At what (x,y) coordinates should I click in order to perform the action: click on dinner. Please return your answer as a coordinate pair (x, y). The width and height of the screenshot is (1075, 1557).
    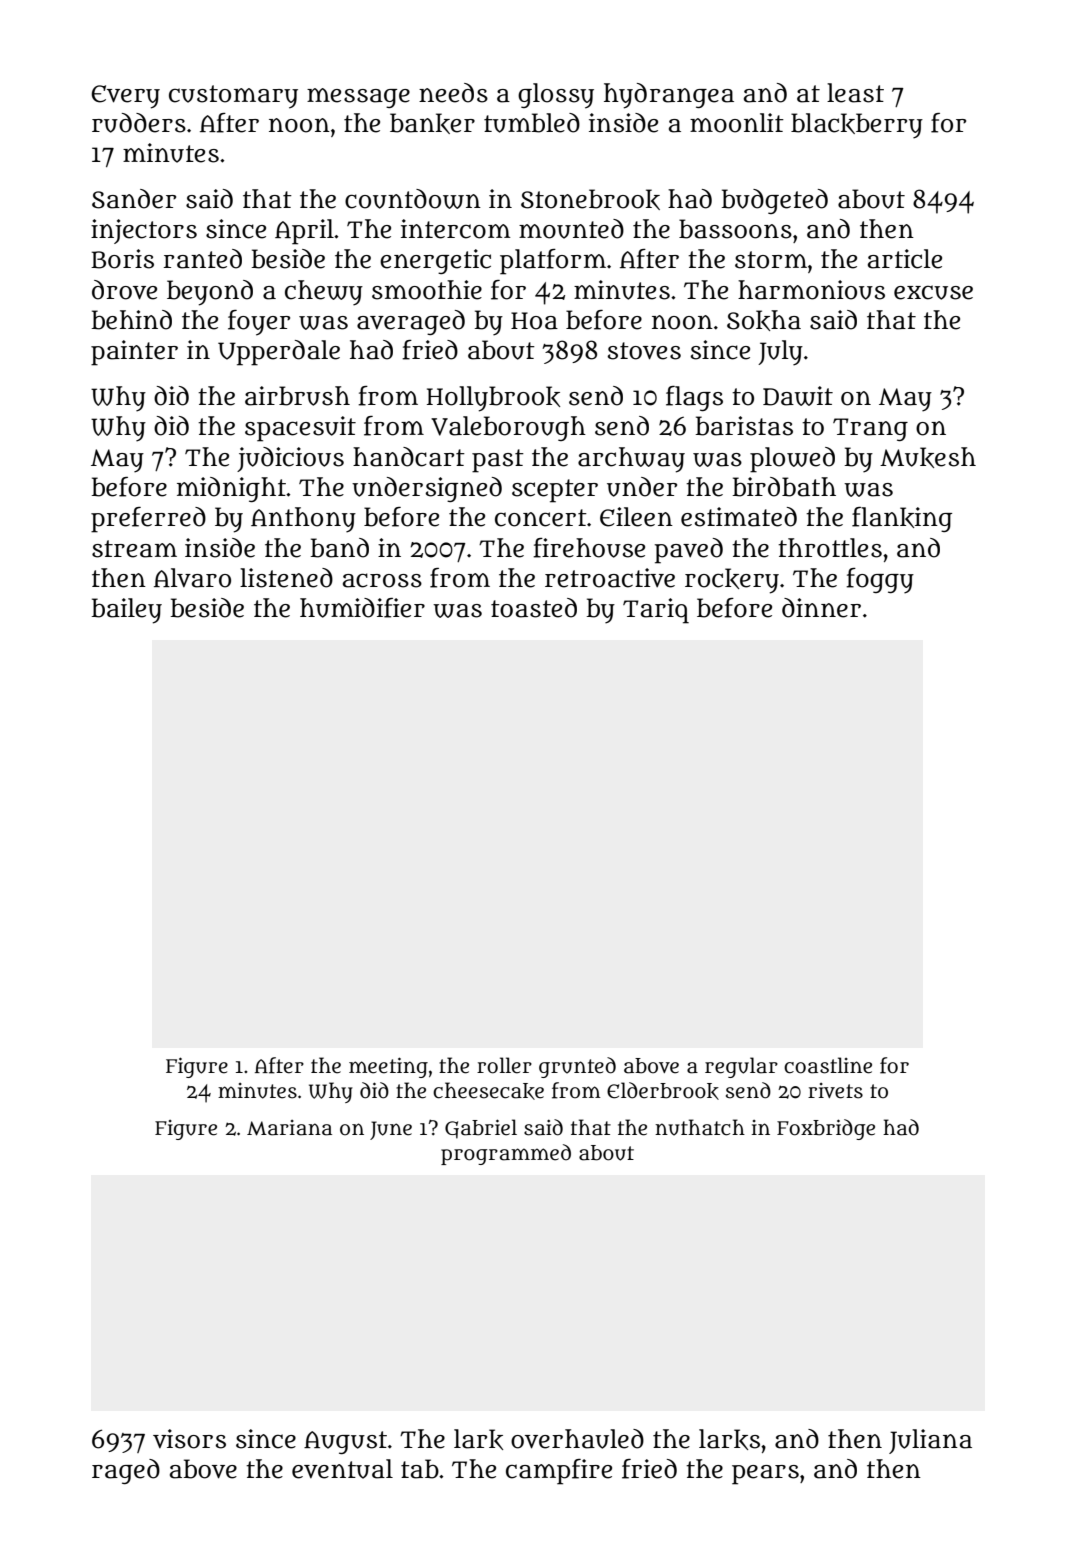
    Looking at the image, I should click on (821, 608).
